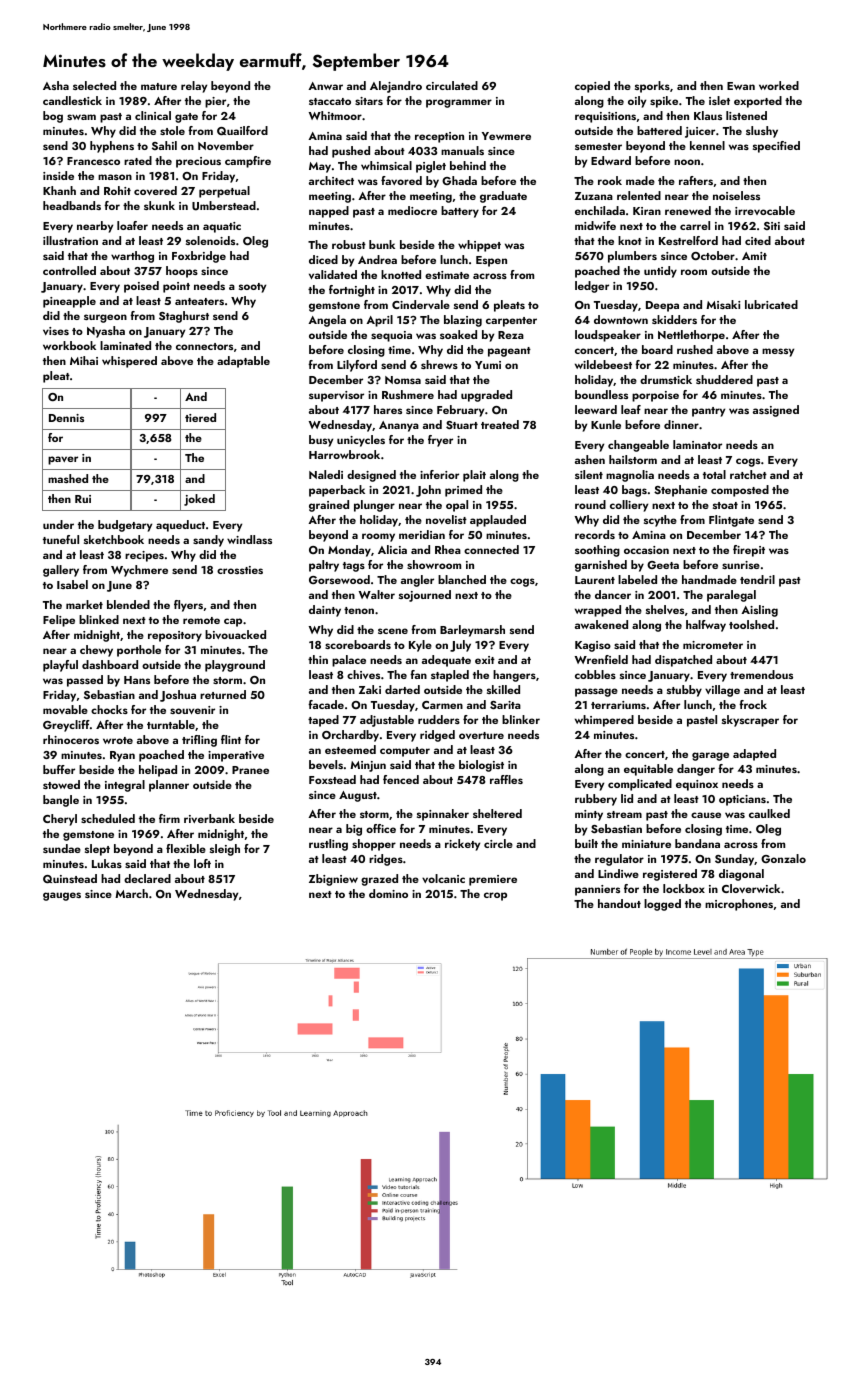 The width and height of the page is (849, 1400). I want to click on candlestick, so click(72, 100).
